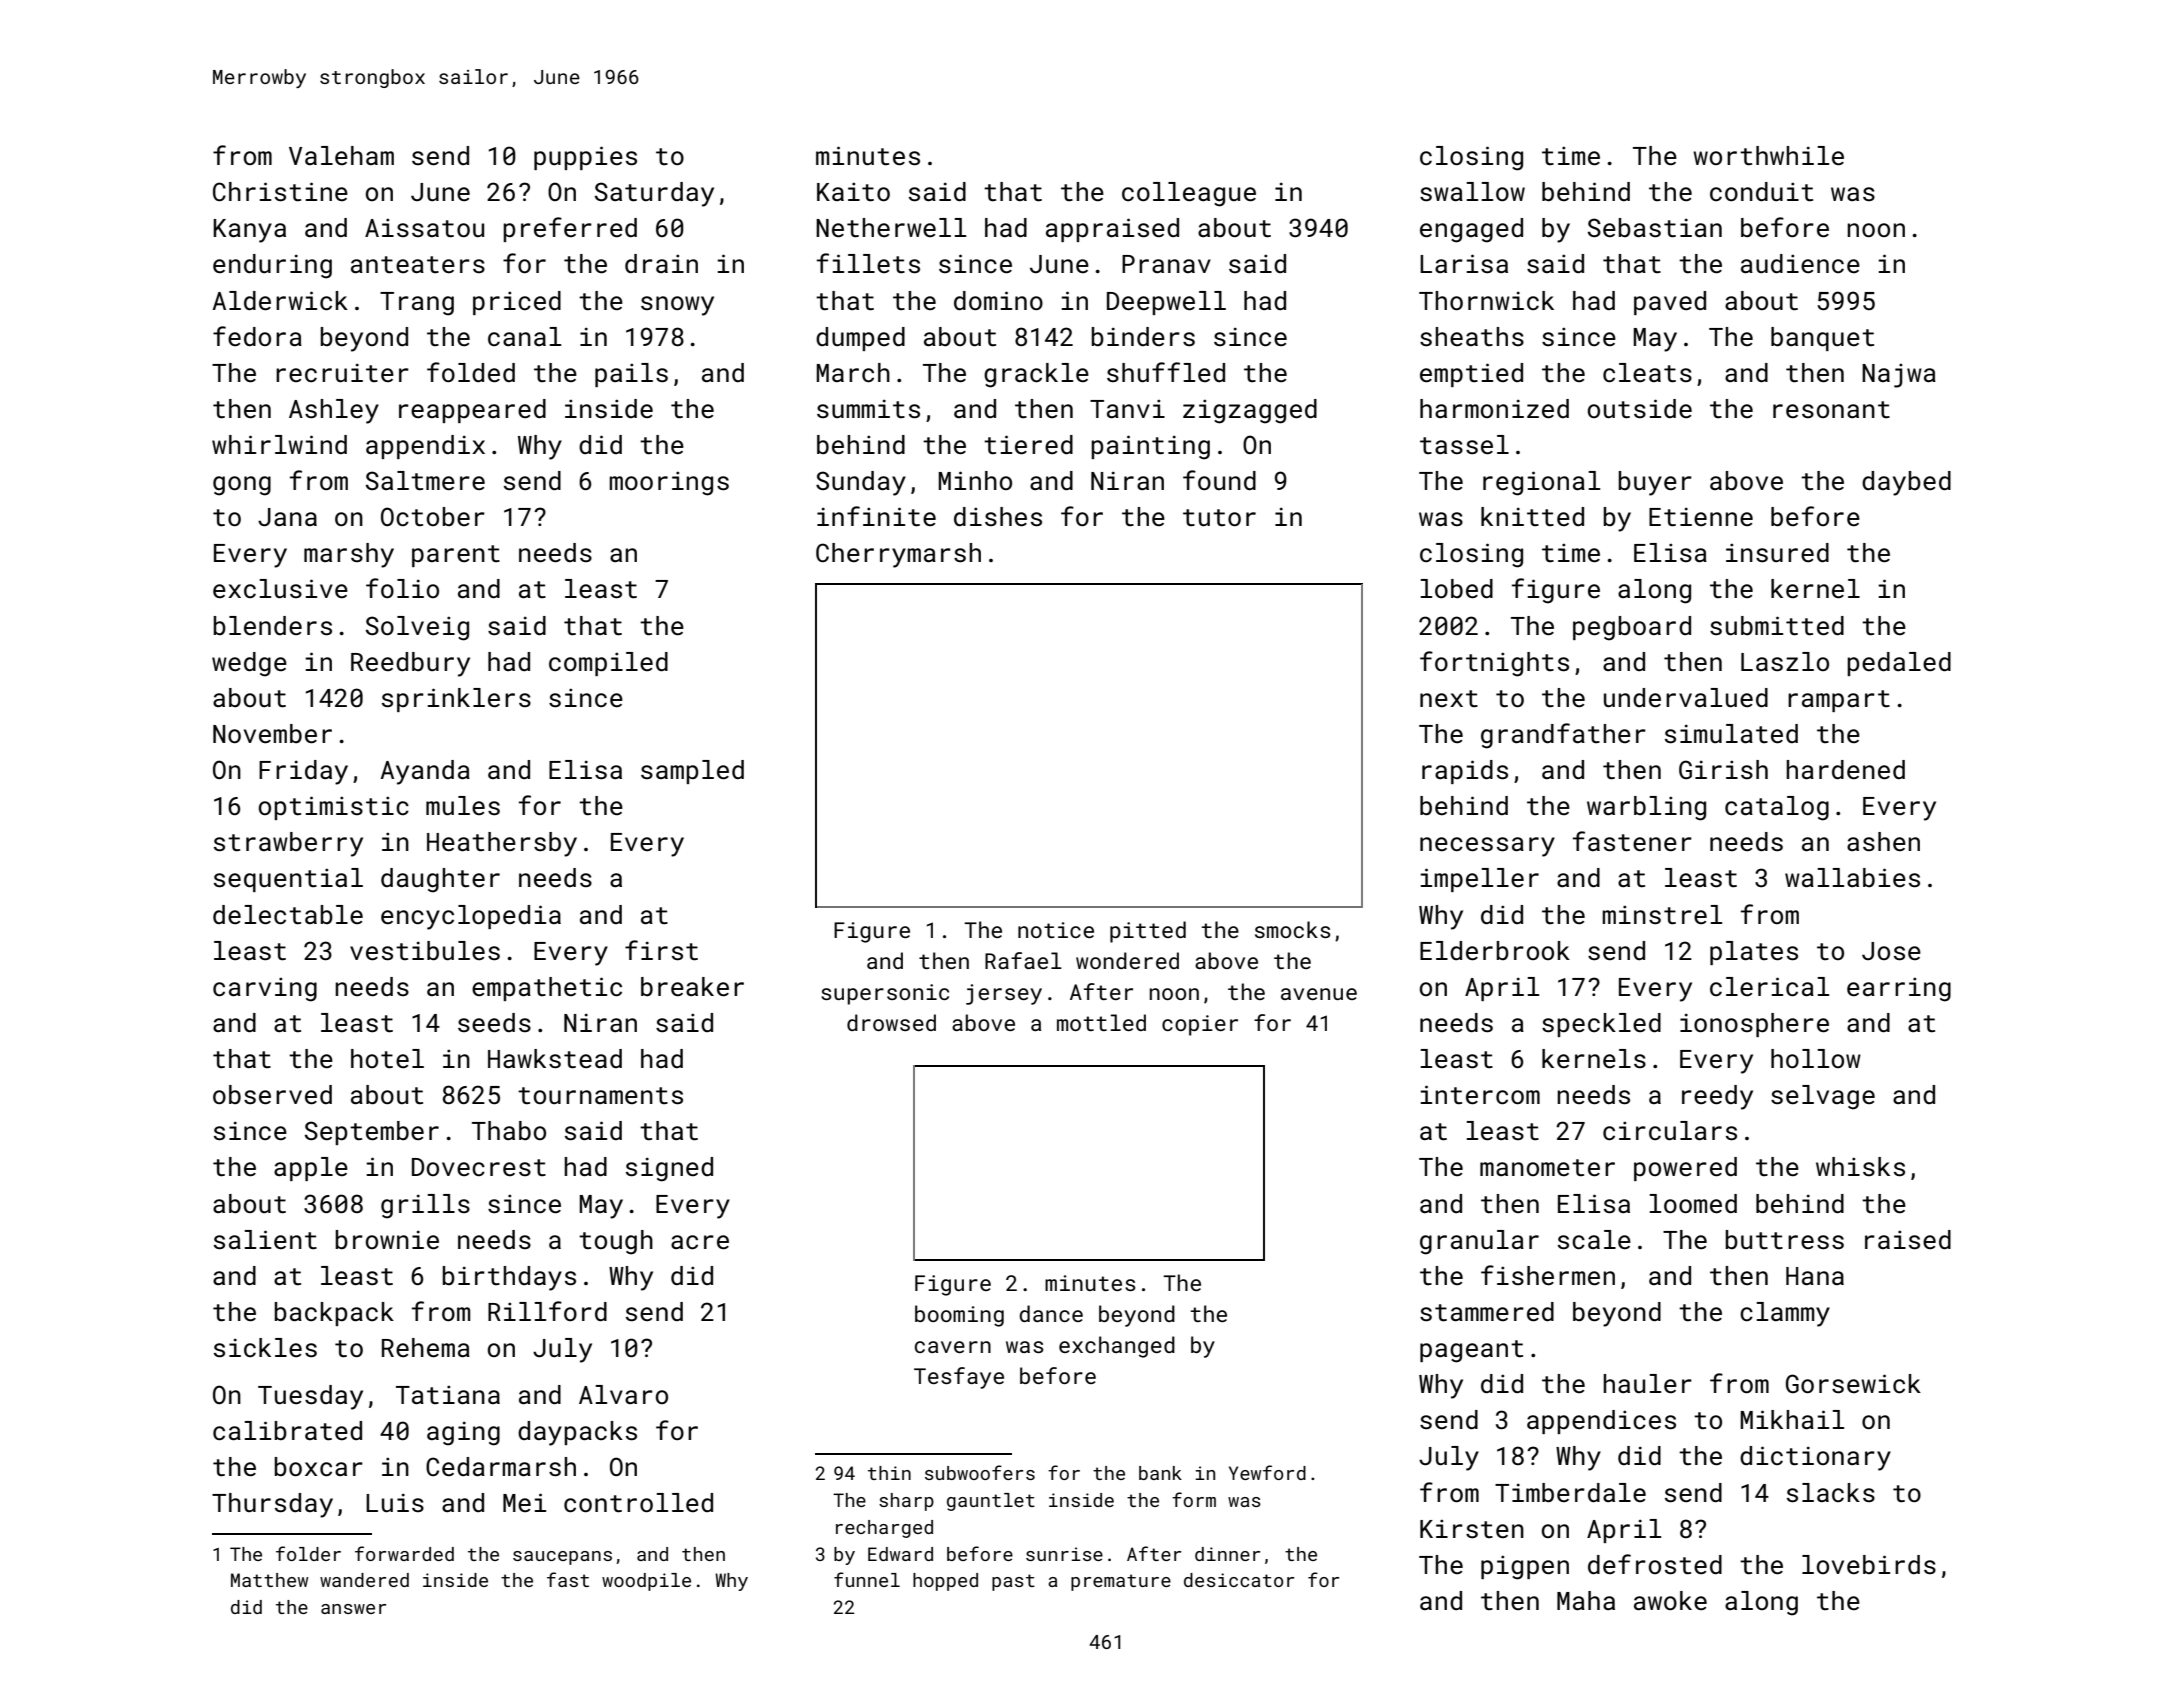  I want to click on answer, so click(353, 1609).
